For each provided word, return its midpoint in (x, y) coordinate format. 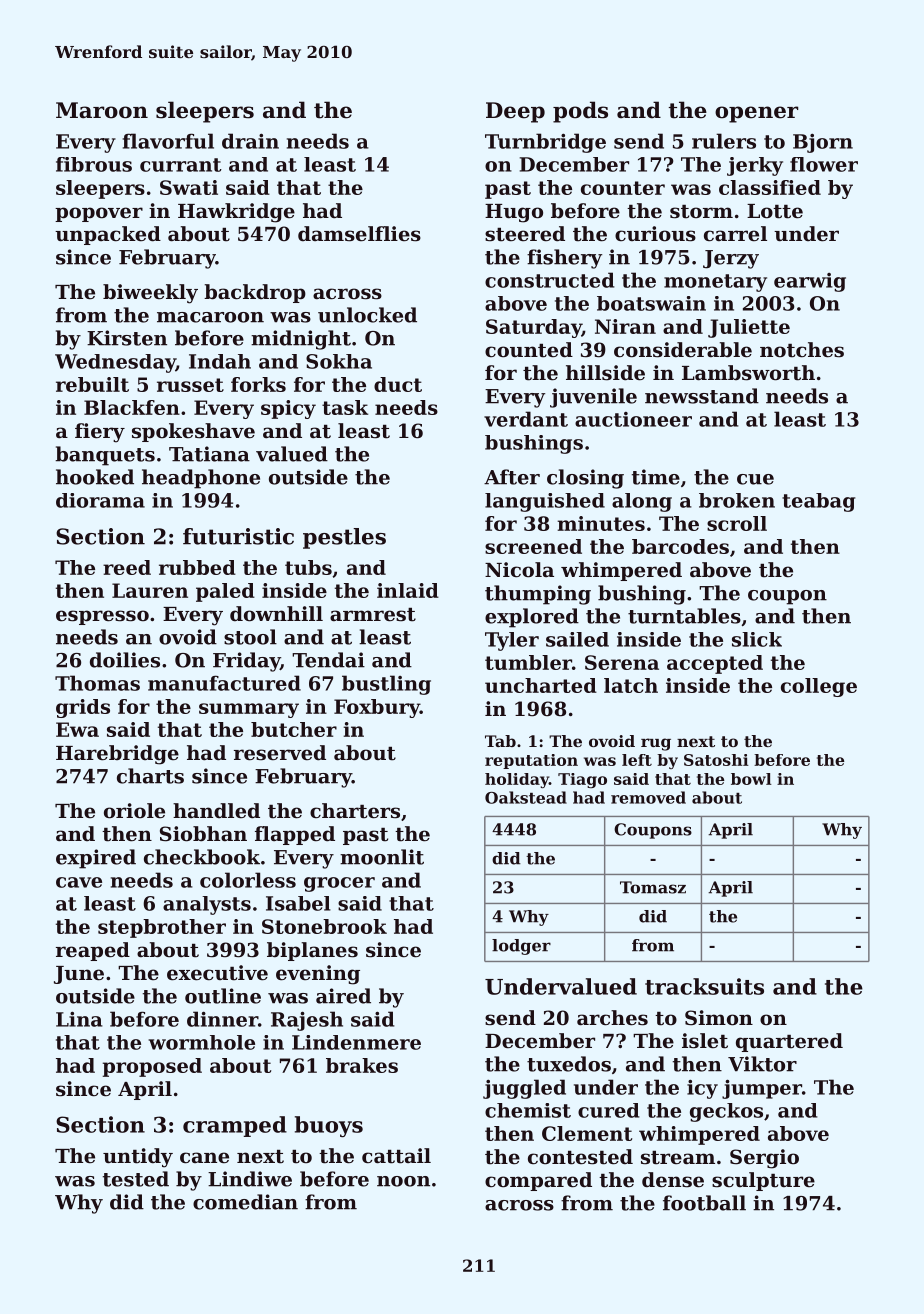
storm (701, 212)
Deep (515, 112)
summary (249, 710)
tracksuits (704, 986)
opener (756, 114)
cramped (235, 1126)
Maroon (102, 110)
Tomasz (653, 887)
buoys (329, 1126)
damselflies (359, 234)
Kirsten (127, 338)
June (79, 975)
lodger (521, 947)
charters (355, 811)
